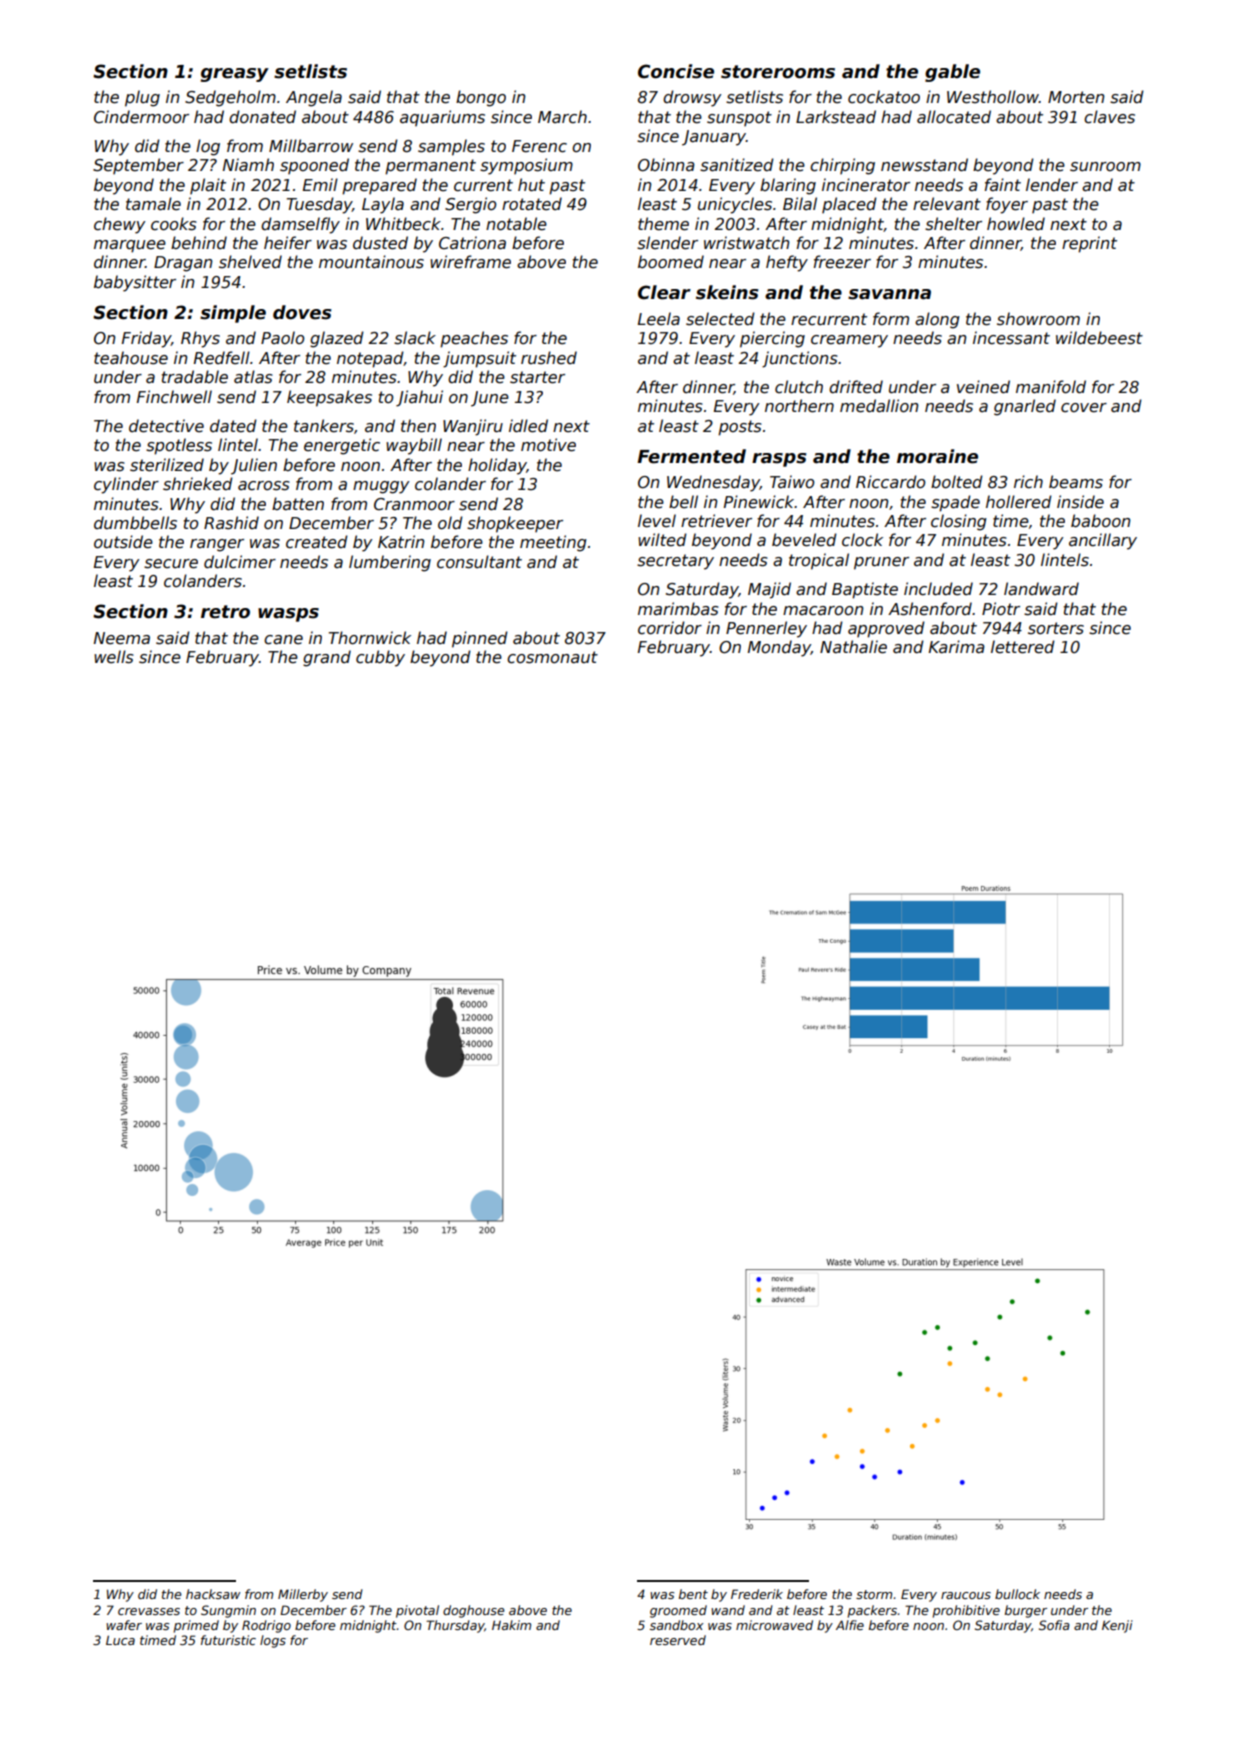  Describe the element at coordinates (174, 397) in the image. I see `Finchwell` at that location.
